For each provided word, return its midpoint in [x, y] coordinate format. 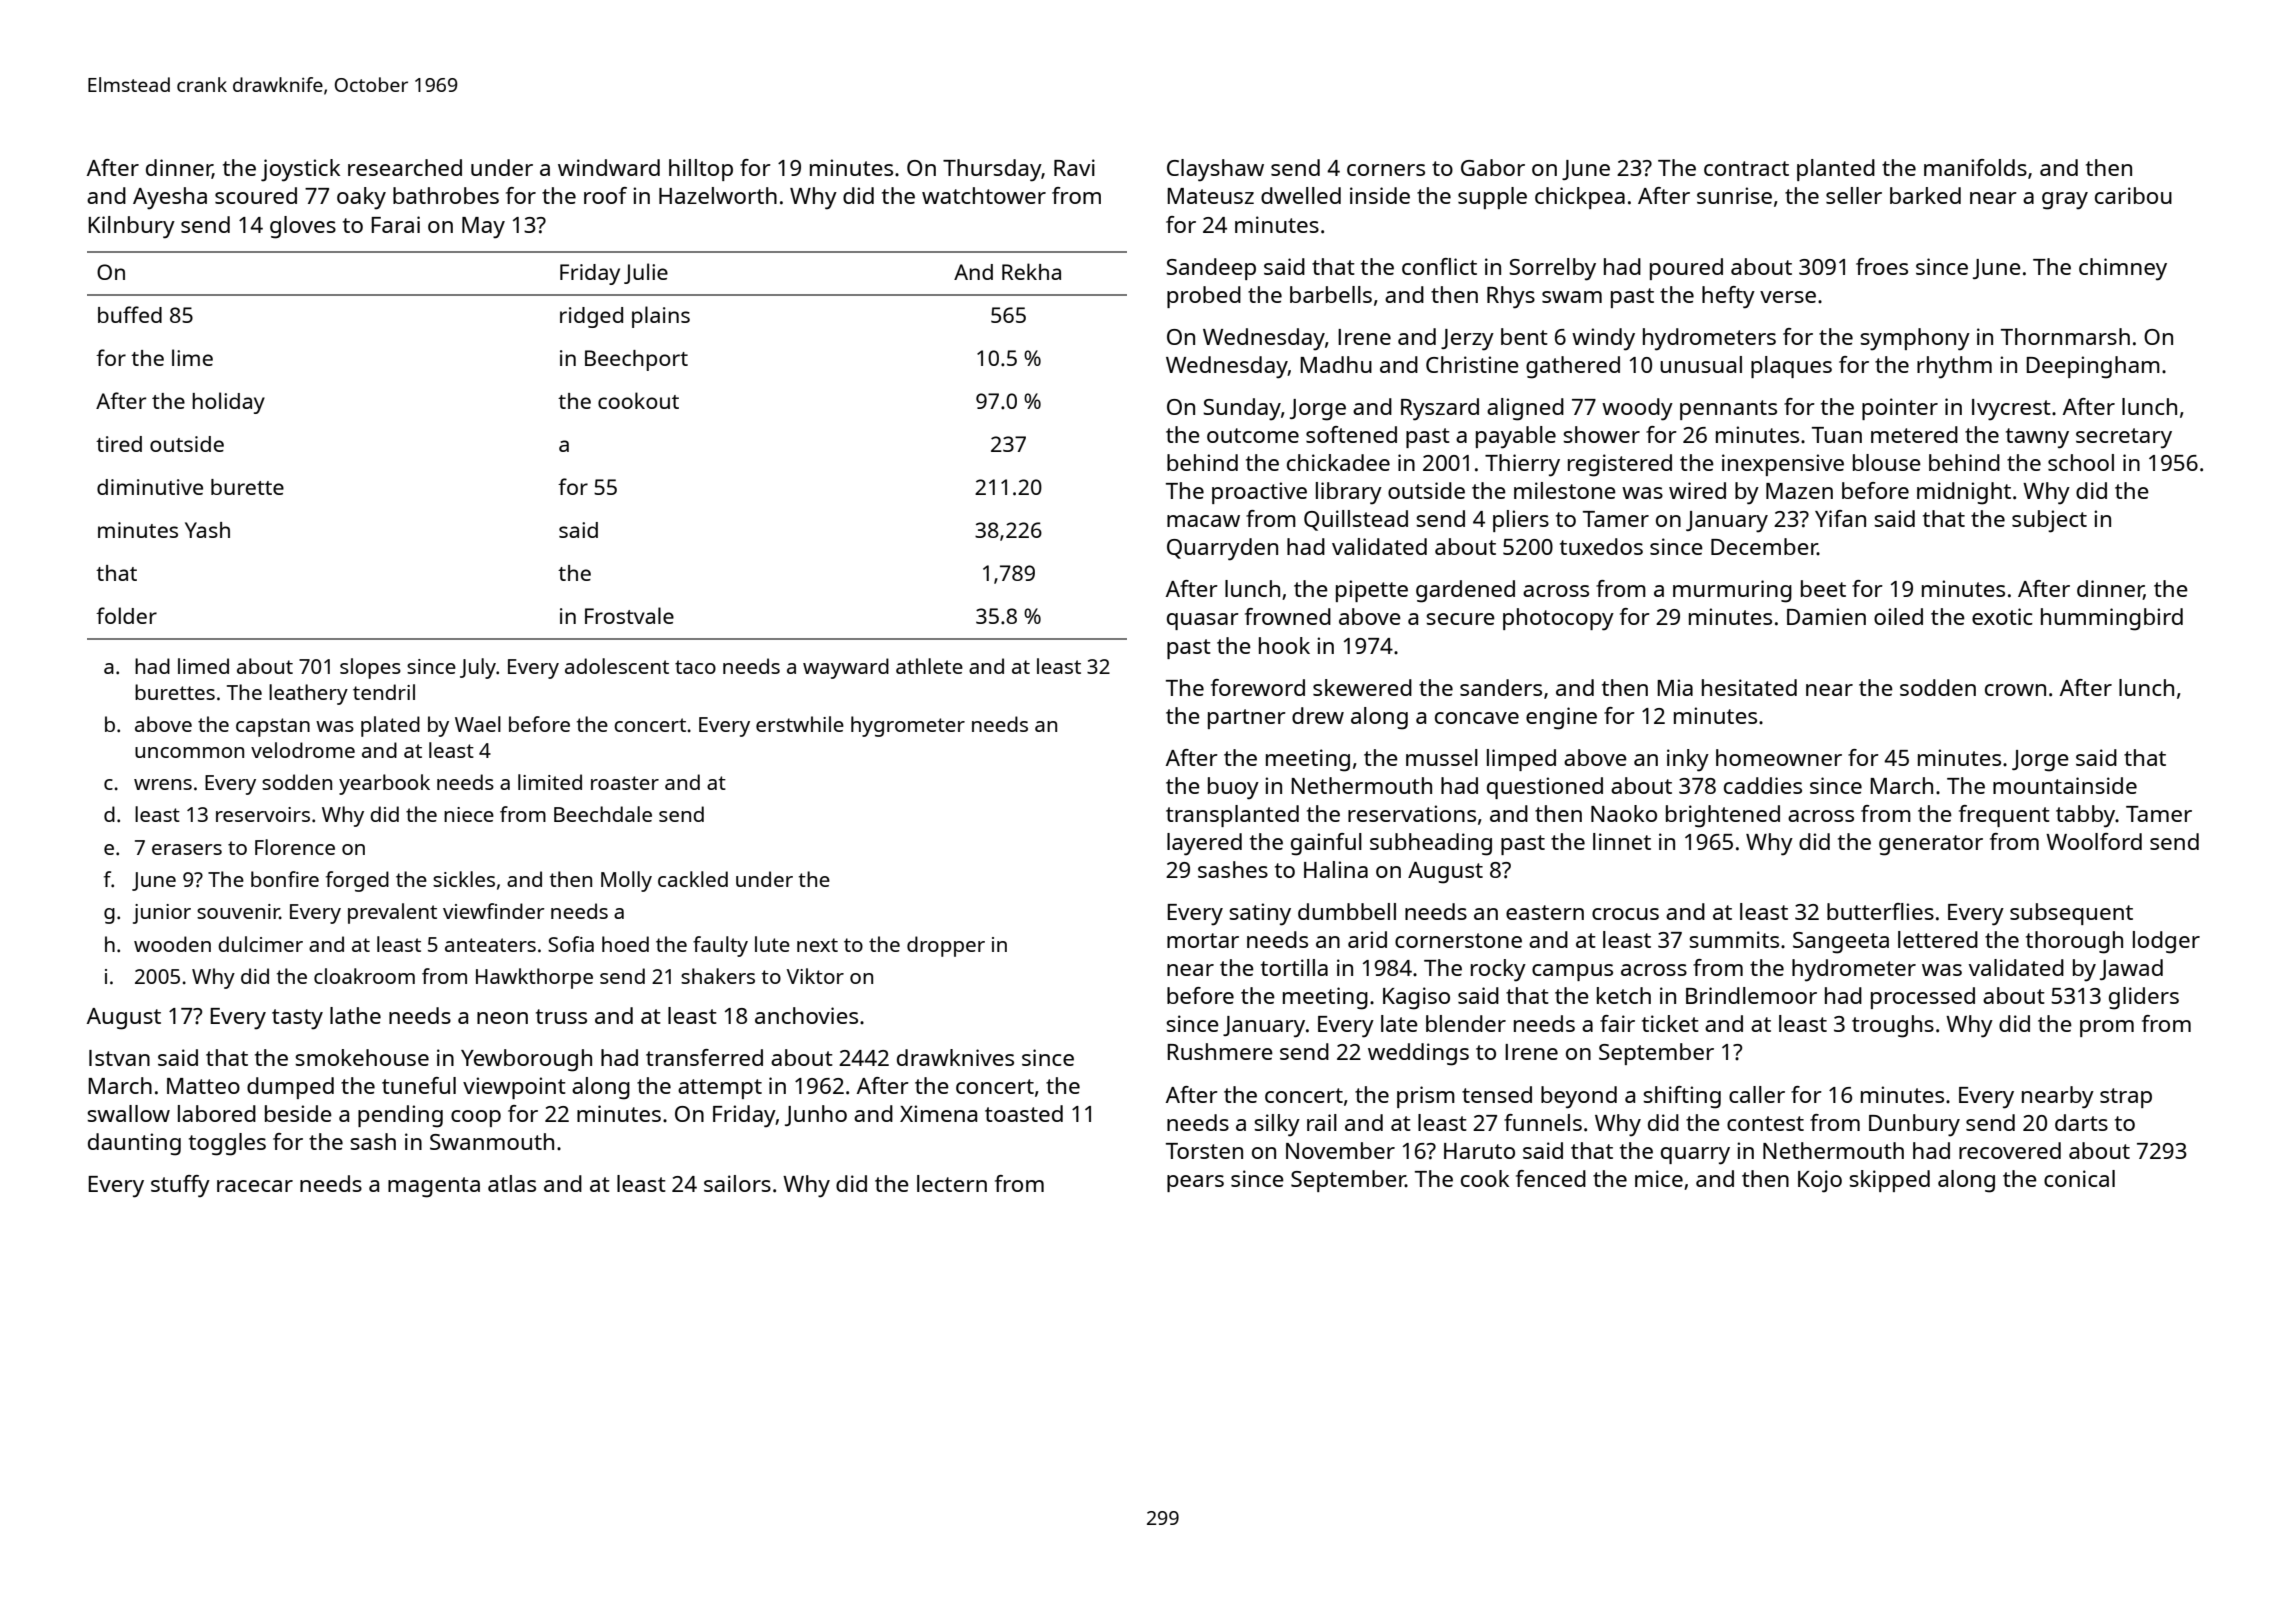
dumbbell [1347, 911]
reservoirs [263, 814]
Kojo [1820, 1181]
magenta [434, 1187]
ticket [1670, 1023]
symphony [1915, 339]
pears [1195, 1183]
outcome [1253, 435]
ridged [591, 317]
